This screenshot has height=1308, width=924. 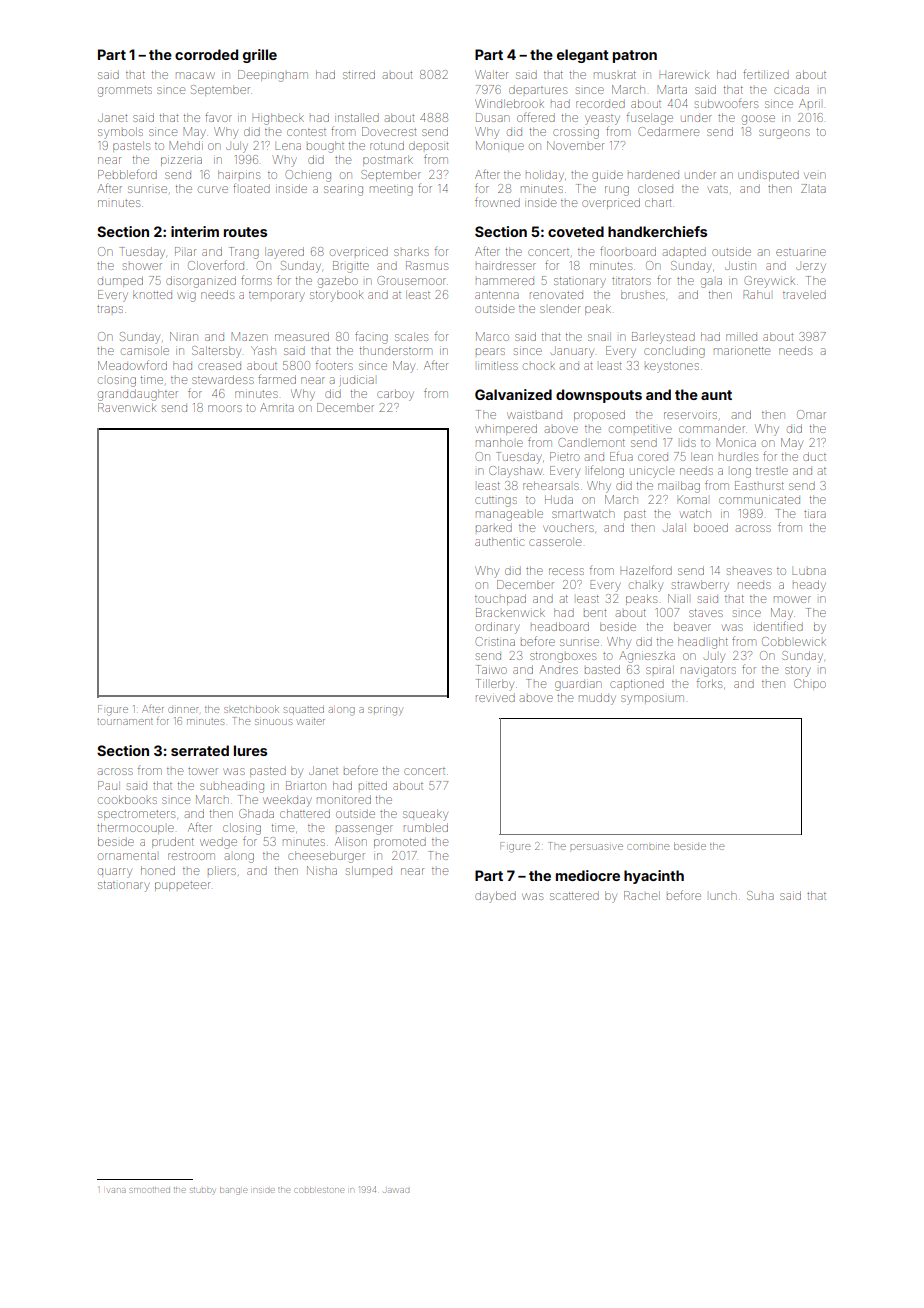 What do you see at coordinates (202, 1191) in the screenshot?
I see `stubby` at bounding box center [202, 1191].
